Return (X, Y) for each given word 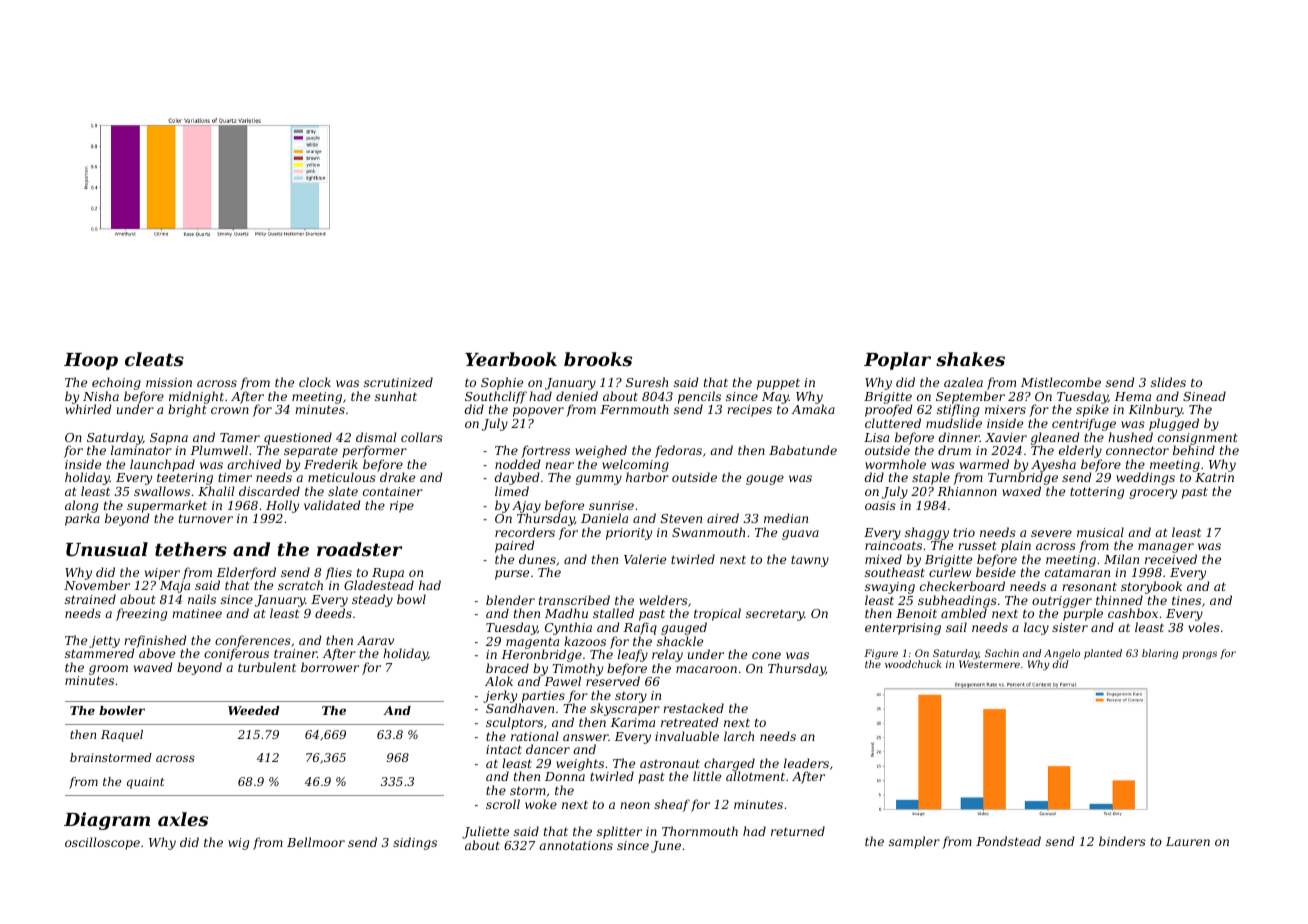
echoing (116, 383)
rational (535, 736)
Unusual (107, 549)
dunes (537, 559)
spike (1092, 411)
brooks (598, 359)
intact (504, 749)
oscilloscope (102, 843)
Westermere (989, 664)
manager (1166, 548)
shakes (970, 359)
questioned (298, 438)
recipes (749, 411)
